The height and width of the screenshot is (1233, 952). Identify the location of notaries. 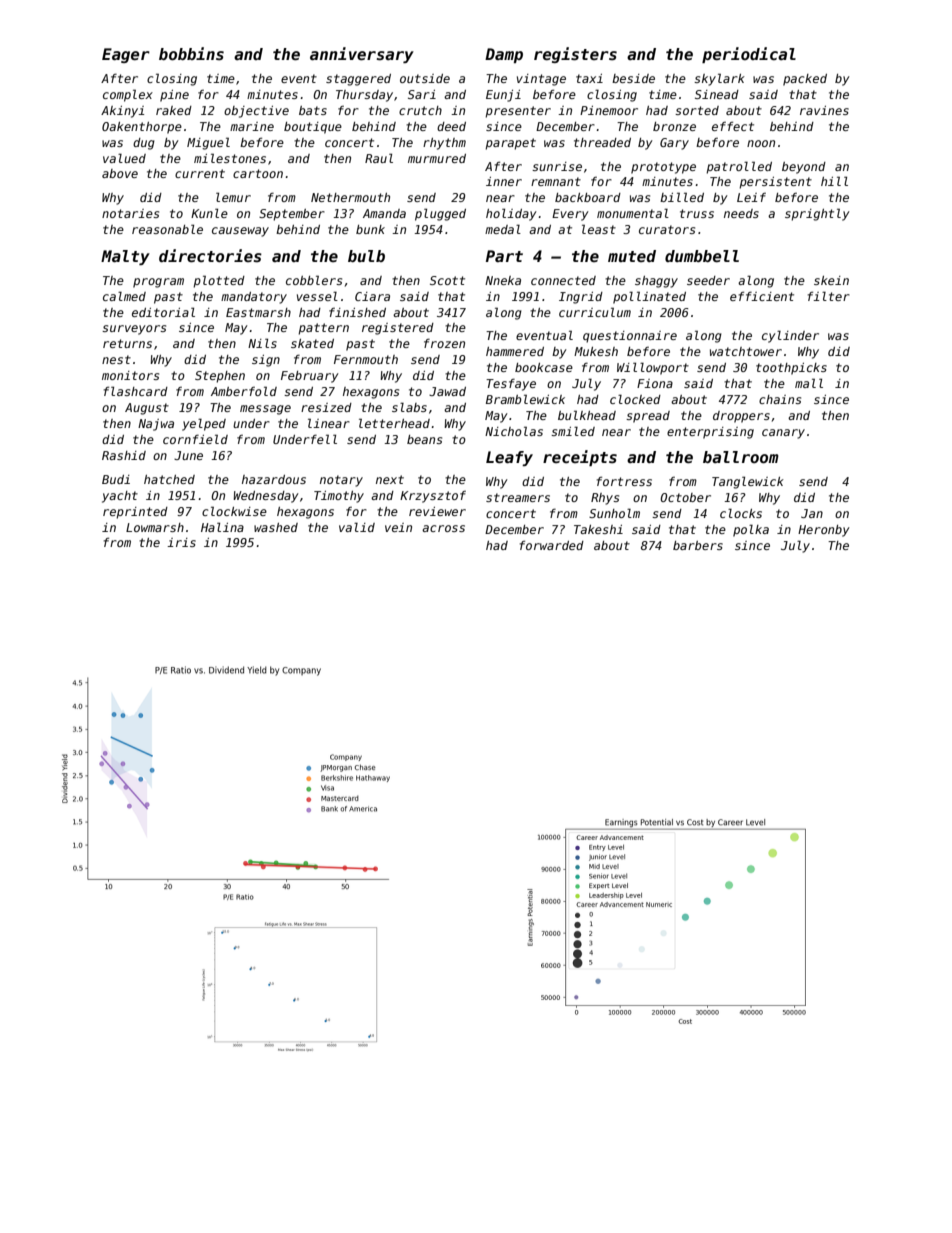
(130, 213).
